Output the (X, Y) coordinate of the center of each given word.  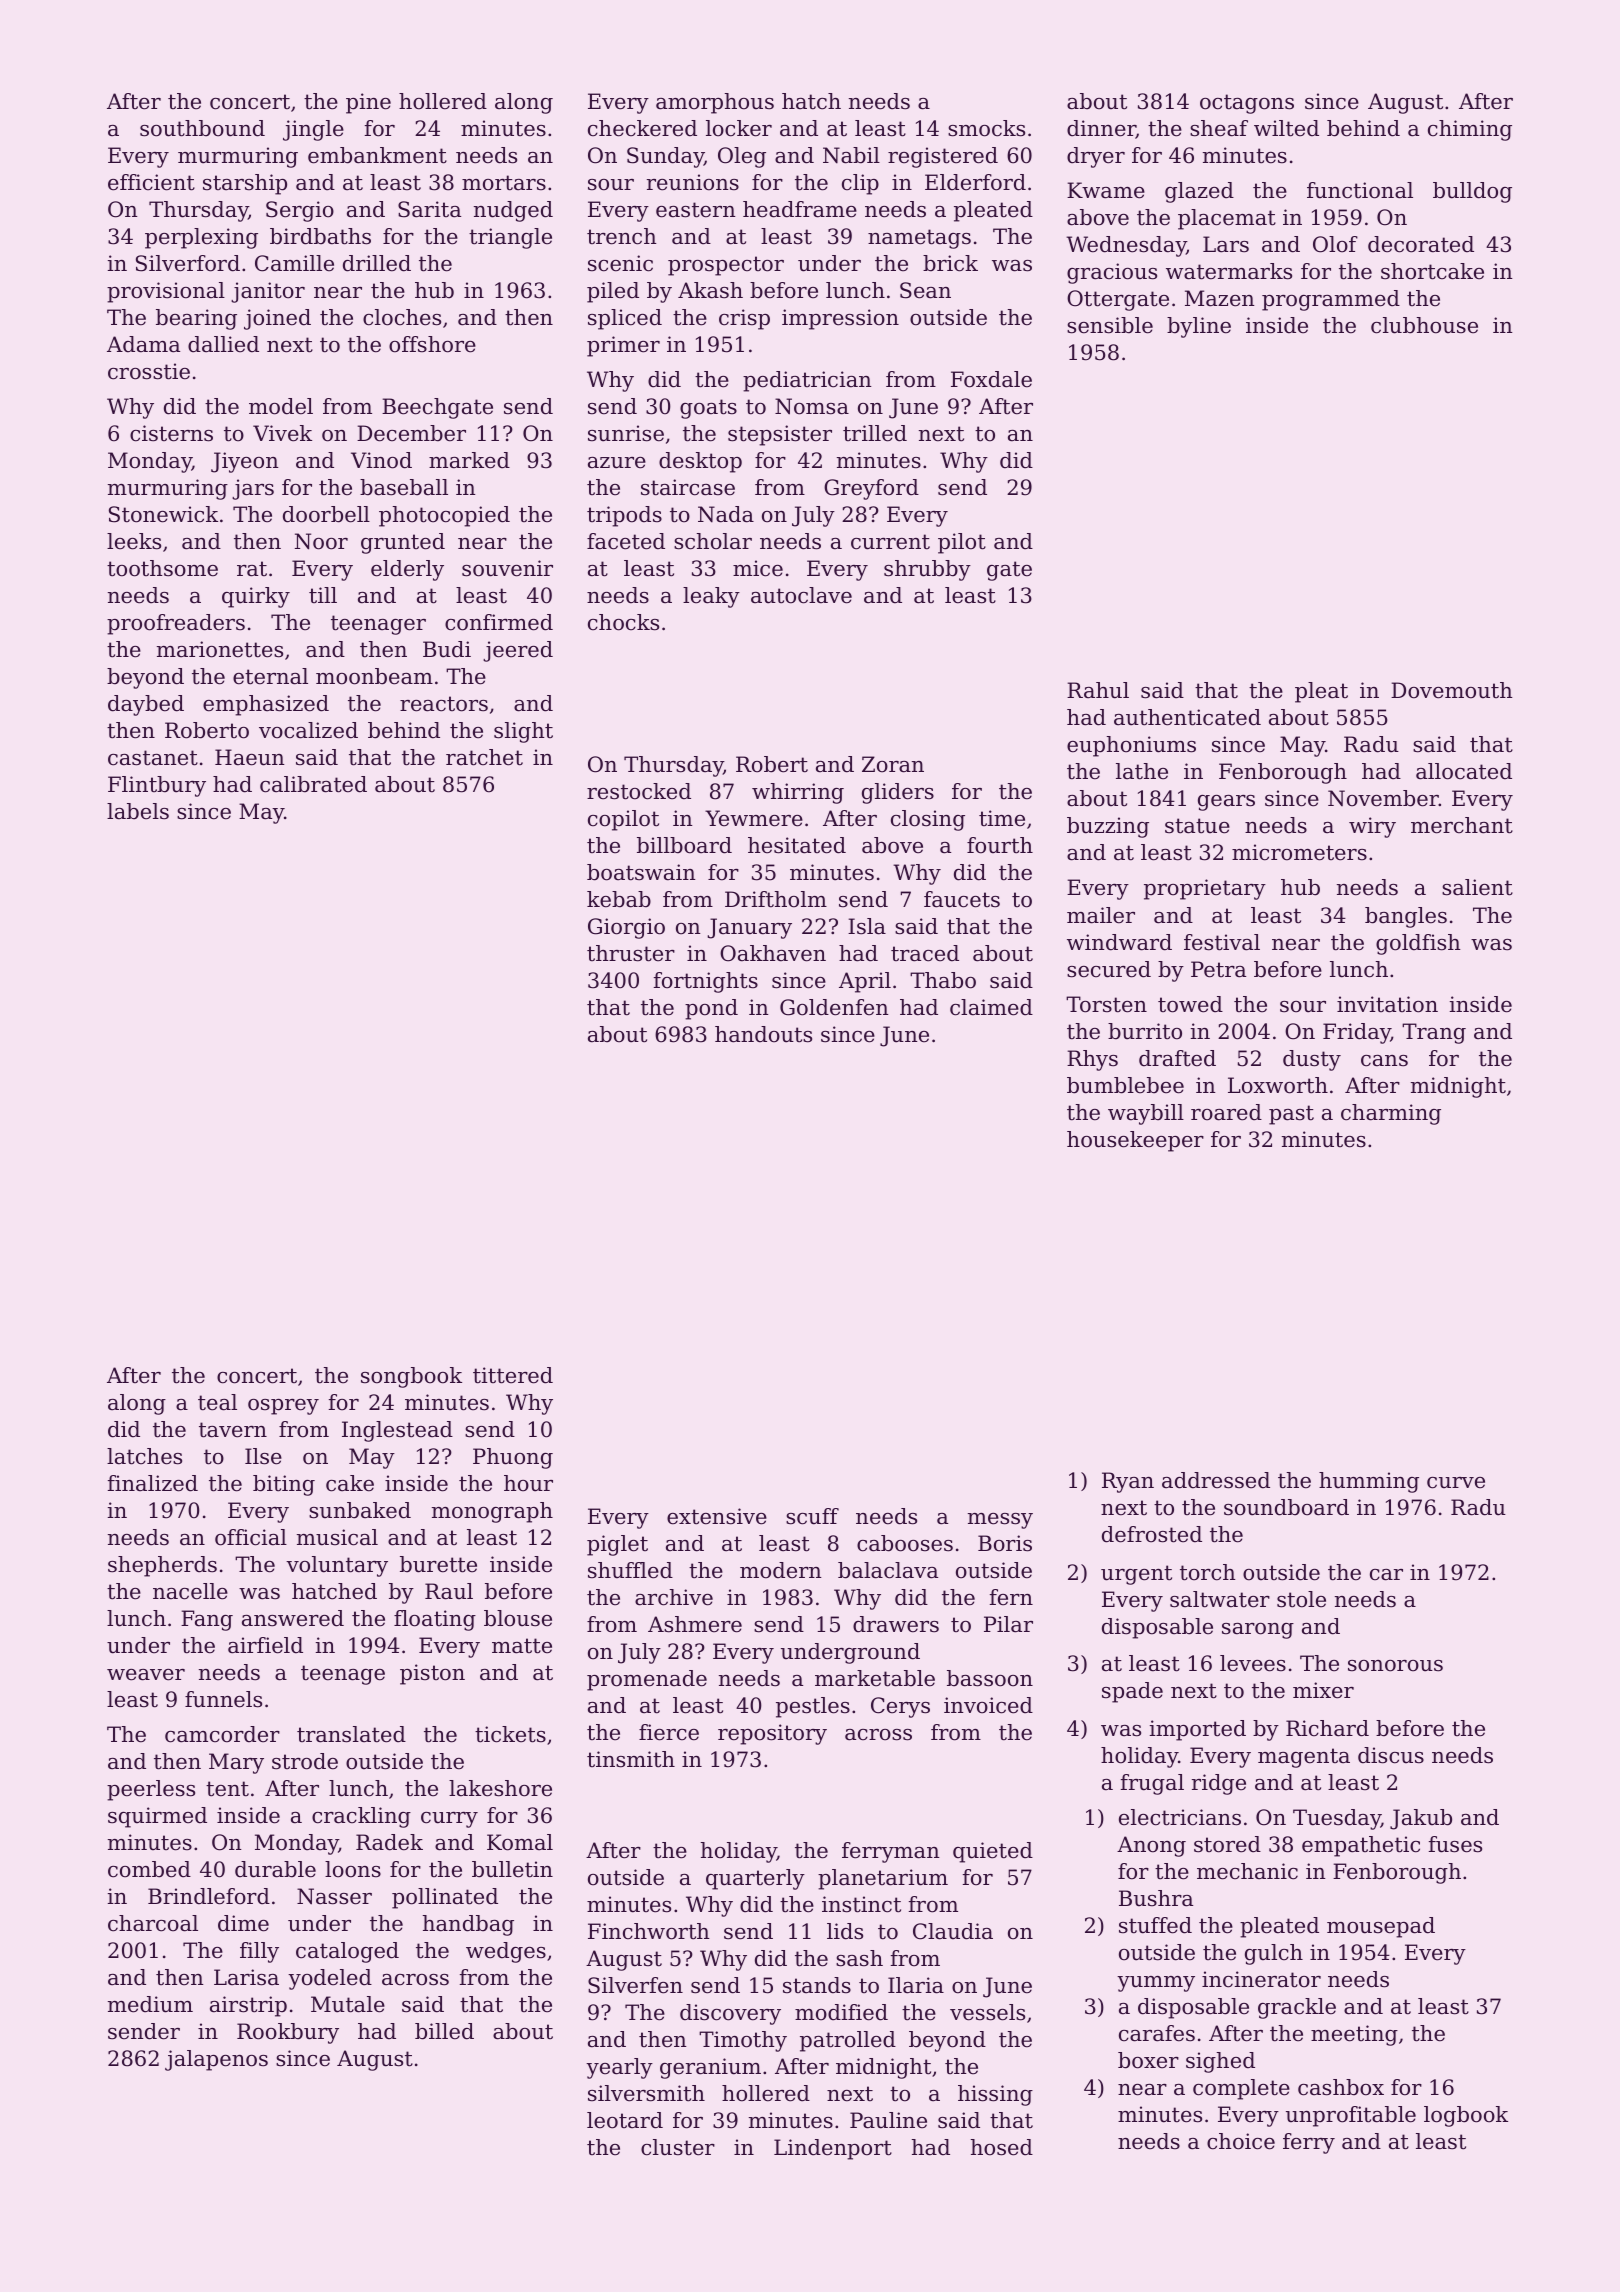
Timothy (743, 2041)
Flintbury (157, 786)
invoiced (988, 1705)
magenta (1304, 1758)
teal (217, 1402)
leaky (711, 597)
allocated (1464, 771)
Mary (236, 1763)
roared (1226, 1112)
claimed (991, 1007)
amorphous (715, 103)
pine (368, 103)
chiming (1470, 130)
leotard (625, 2120)
